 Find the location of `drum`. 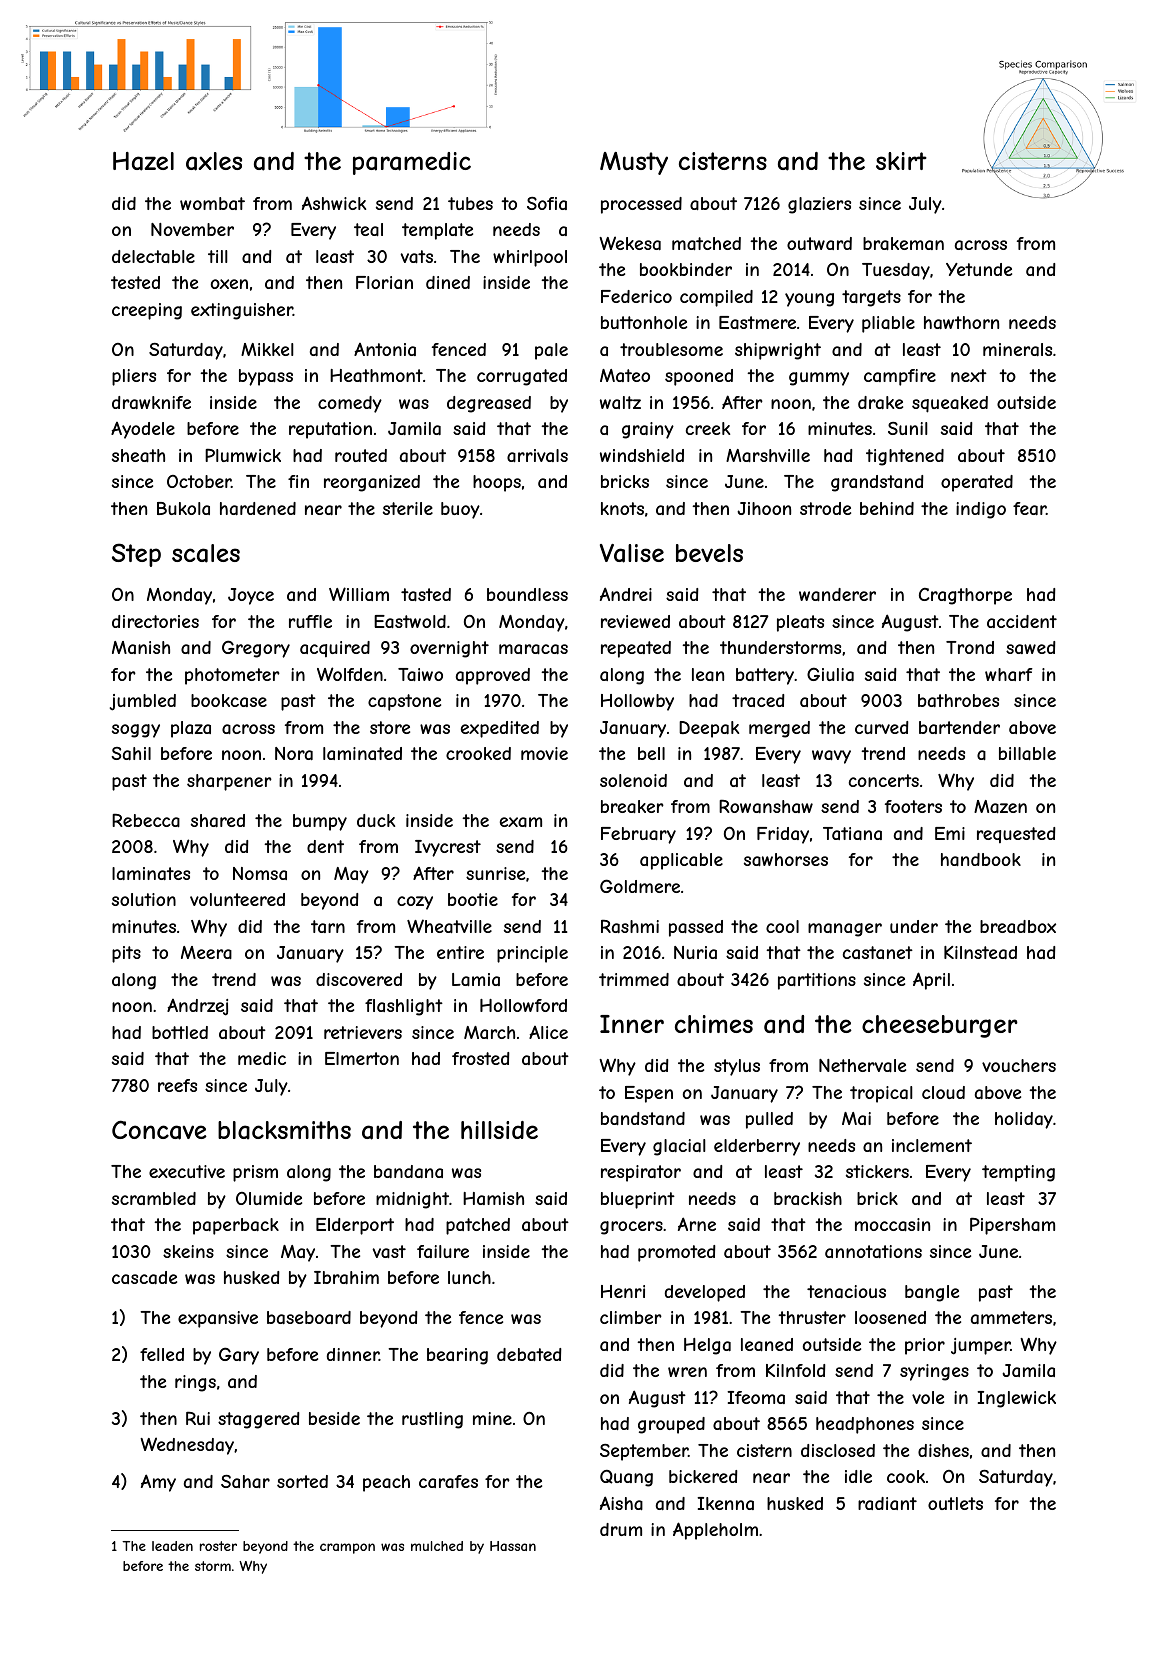

drum is located at coordinates (621, 1529).
